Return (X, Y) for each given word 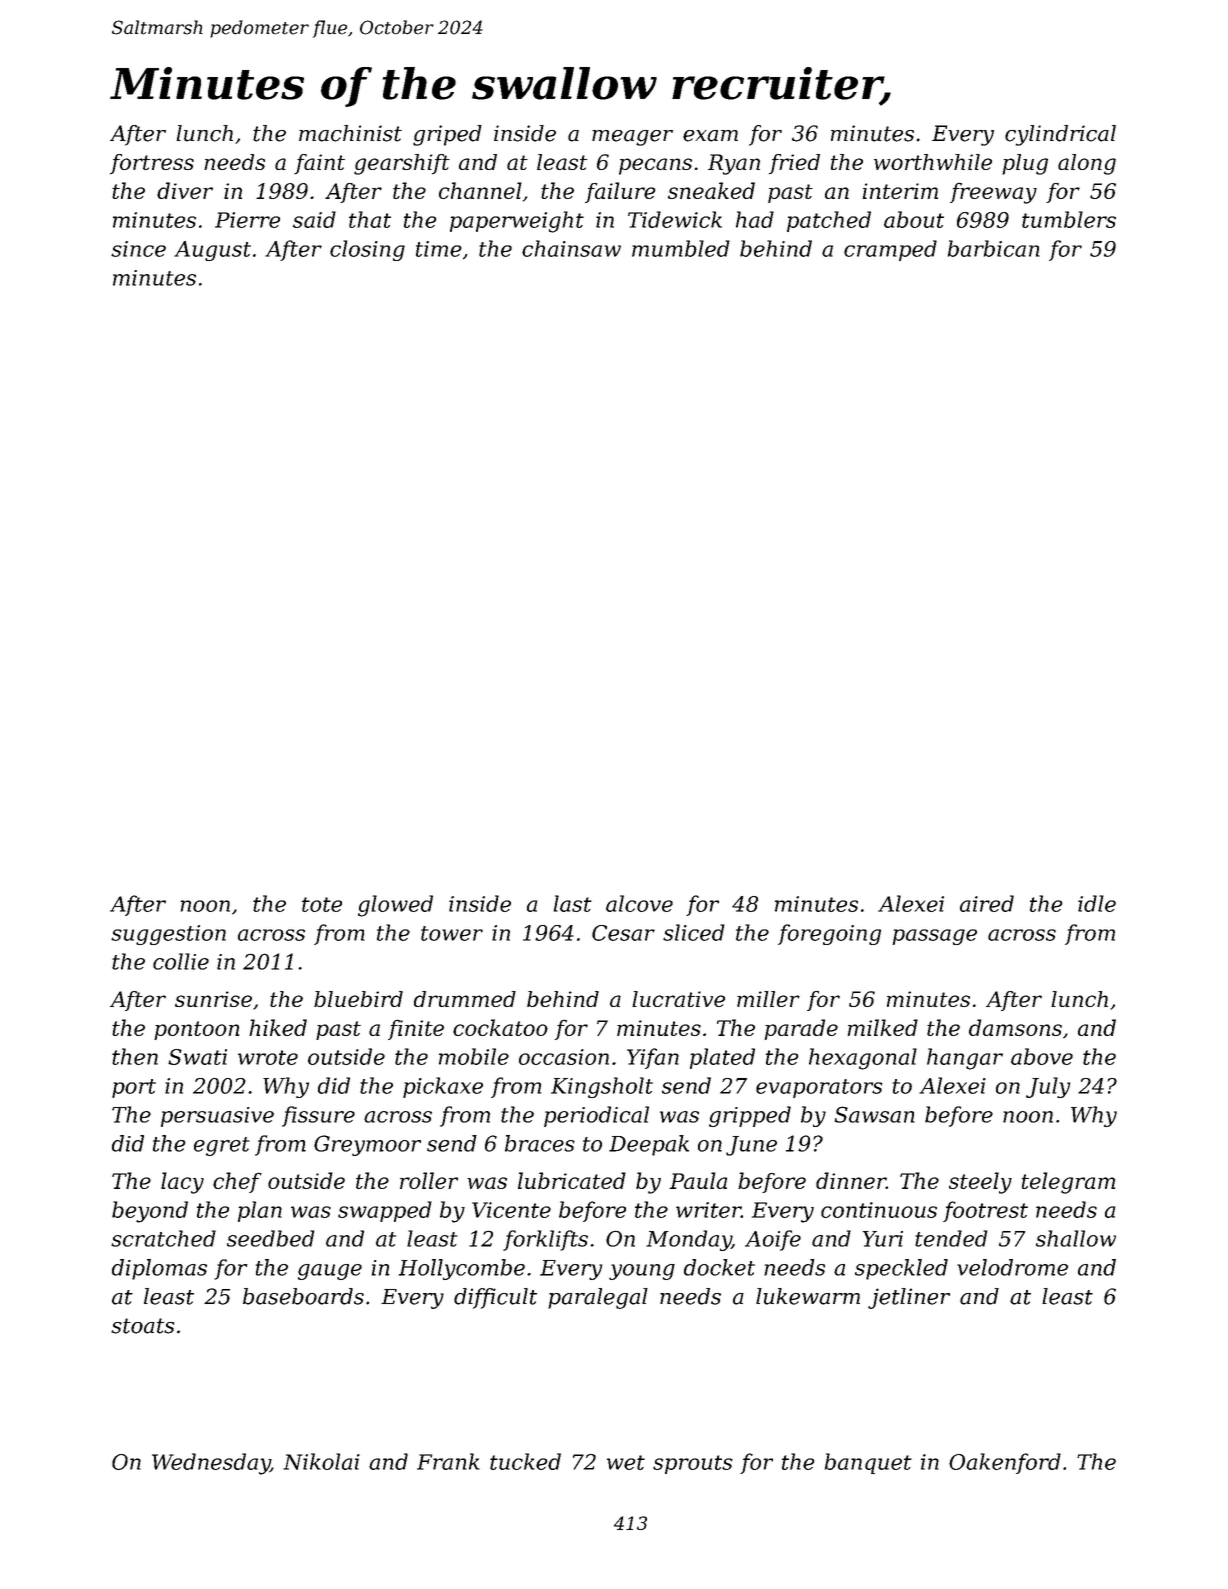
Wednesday (211, 1464)
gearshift (402, 164)
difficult (495, 1298)
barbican (994, 248)
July (1048, 1087)
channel (480, 190)
